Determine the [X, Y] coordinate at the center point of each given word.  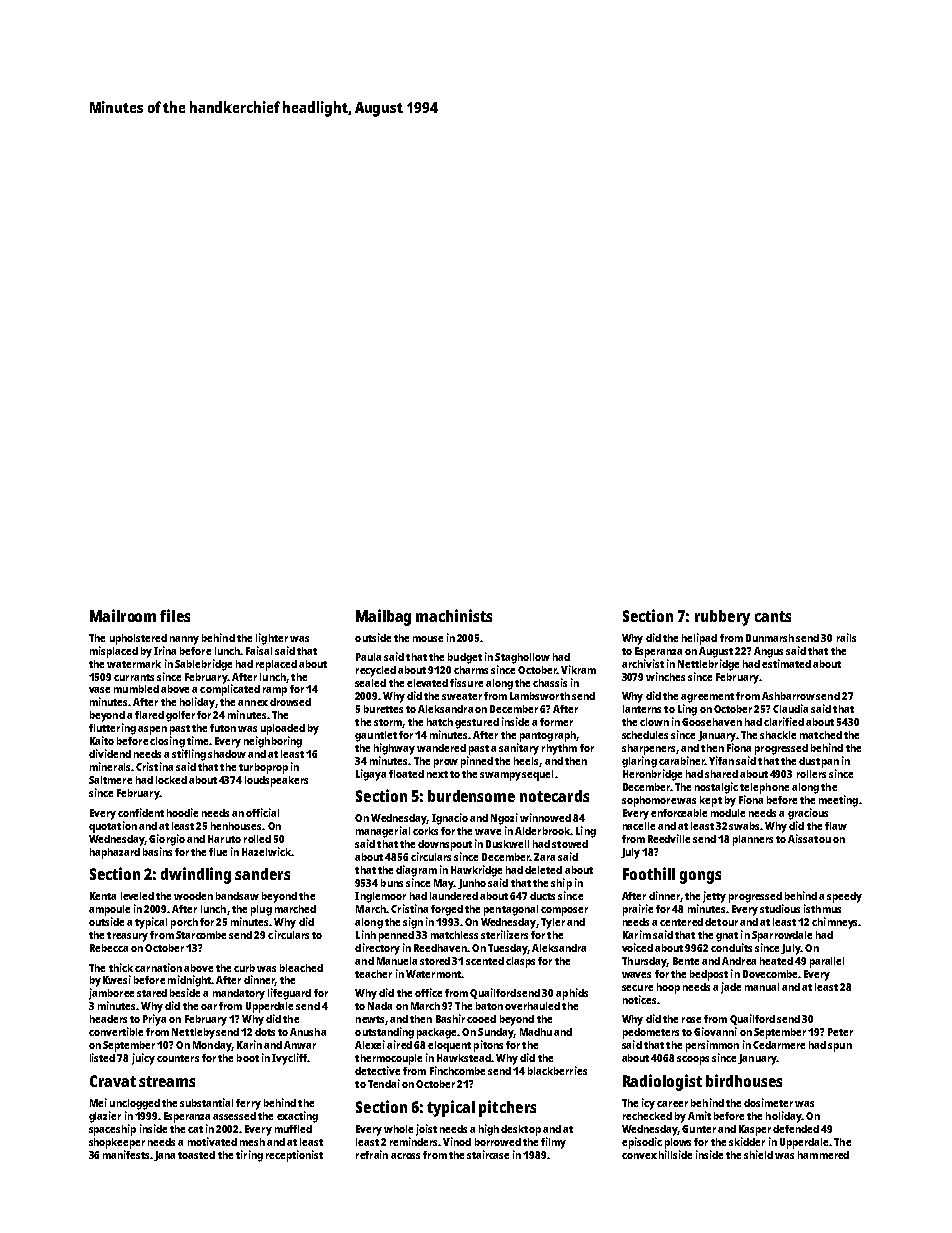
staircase [488, 1154]
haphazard [115, 853]
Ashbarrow [788, 696]
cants [773, 616]
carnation [158, 967]
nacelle [639, 826]
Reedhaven [440, 948]
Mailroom [123, 615]
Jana [164, 1156]
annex [253, 703]
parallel [827, 962]
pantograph [548, 736]
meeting [838, 801]
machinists [454, 615]
